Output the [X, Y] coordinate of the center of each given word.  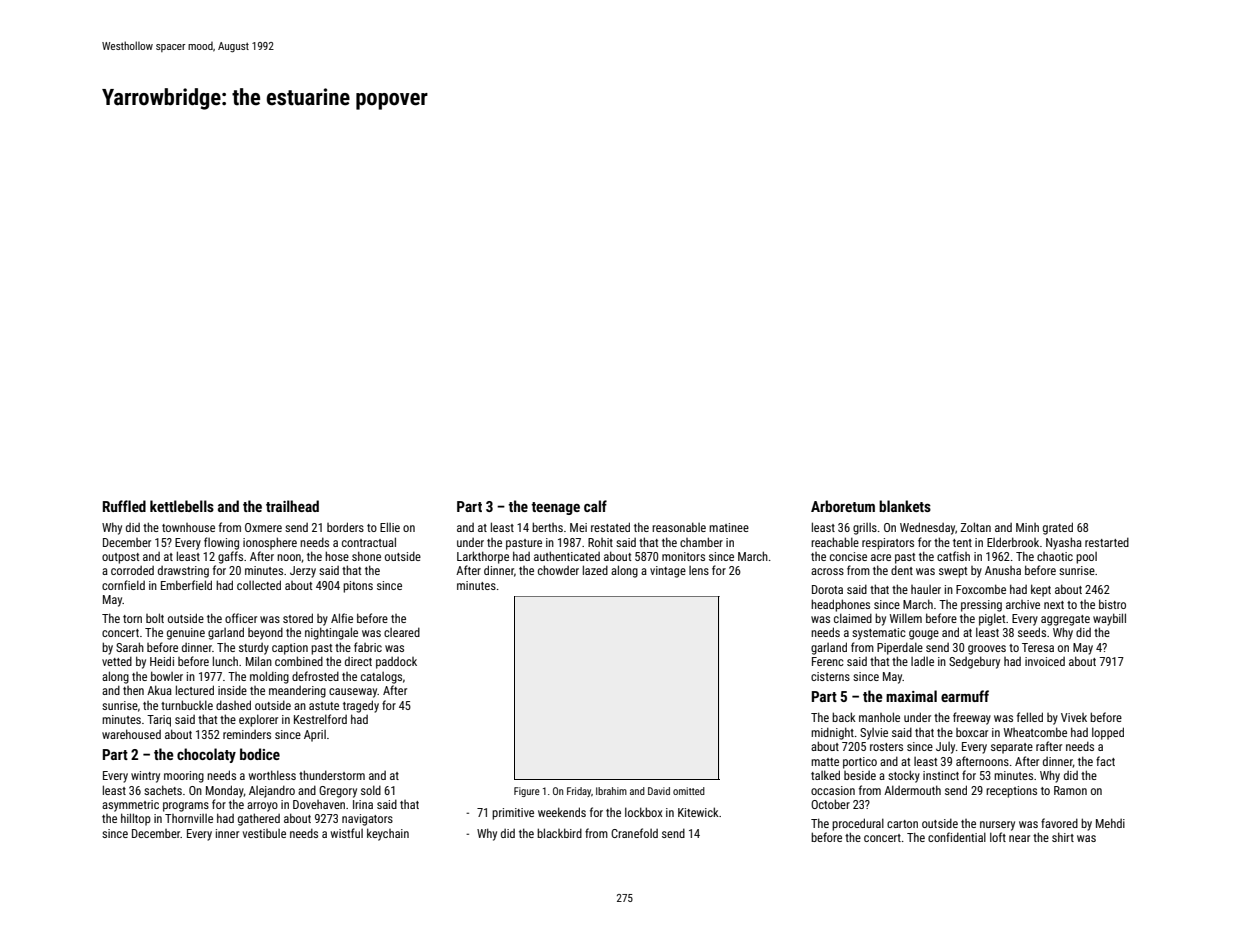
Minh [1027, 527]
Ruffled [124, 506]
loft [998, 837]
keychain [388, 834]
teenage [555, 508]
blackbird [559, 833]
